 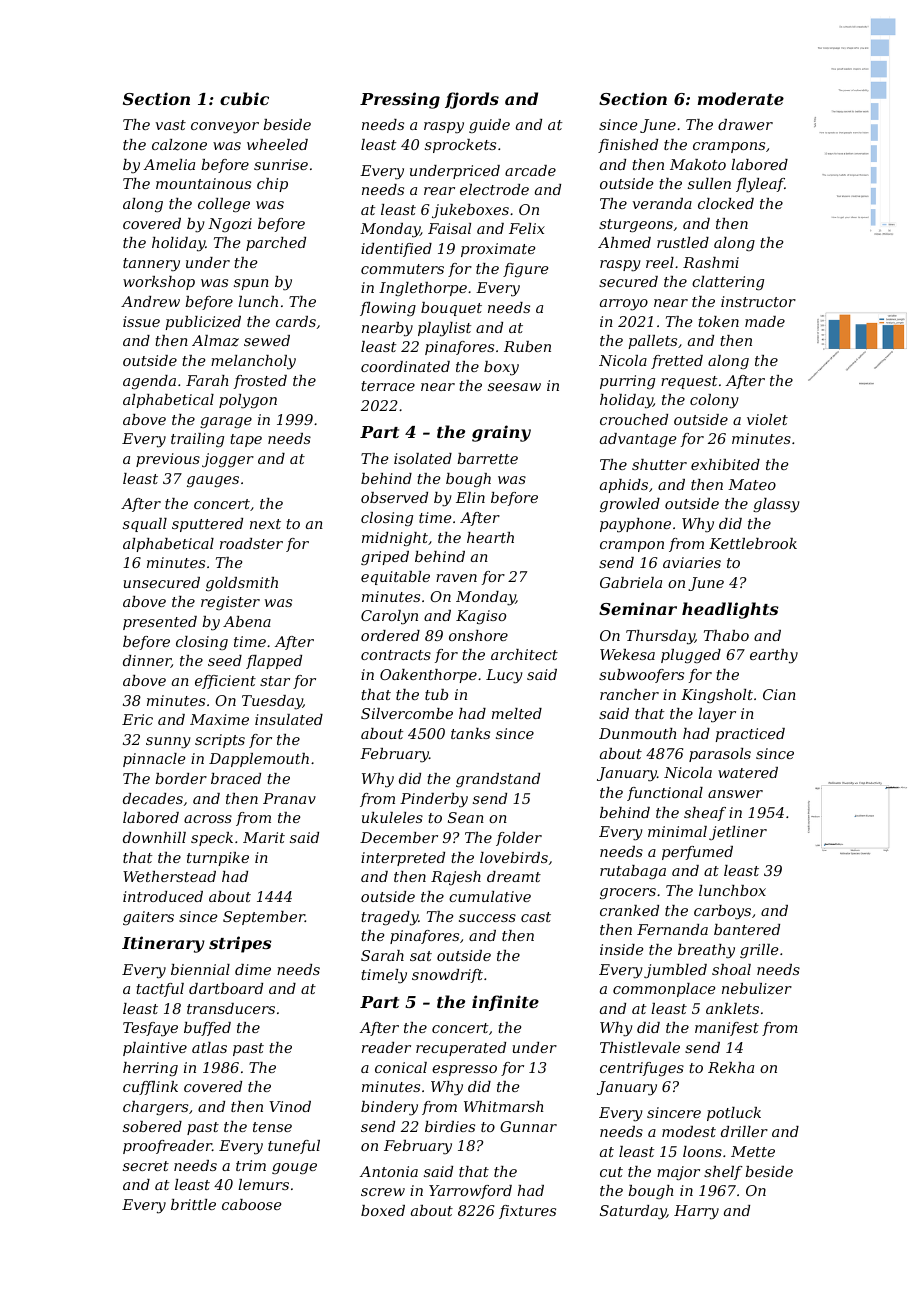 What do you see at coordinates (171, 125) in the image?
I see `vast` at bounding box center [171, 125].
